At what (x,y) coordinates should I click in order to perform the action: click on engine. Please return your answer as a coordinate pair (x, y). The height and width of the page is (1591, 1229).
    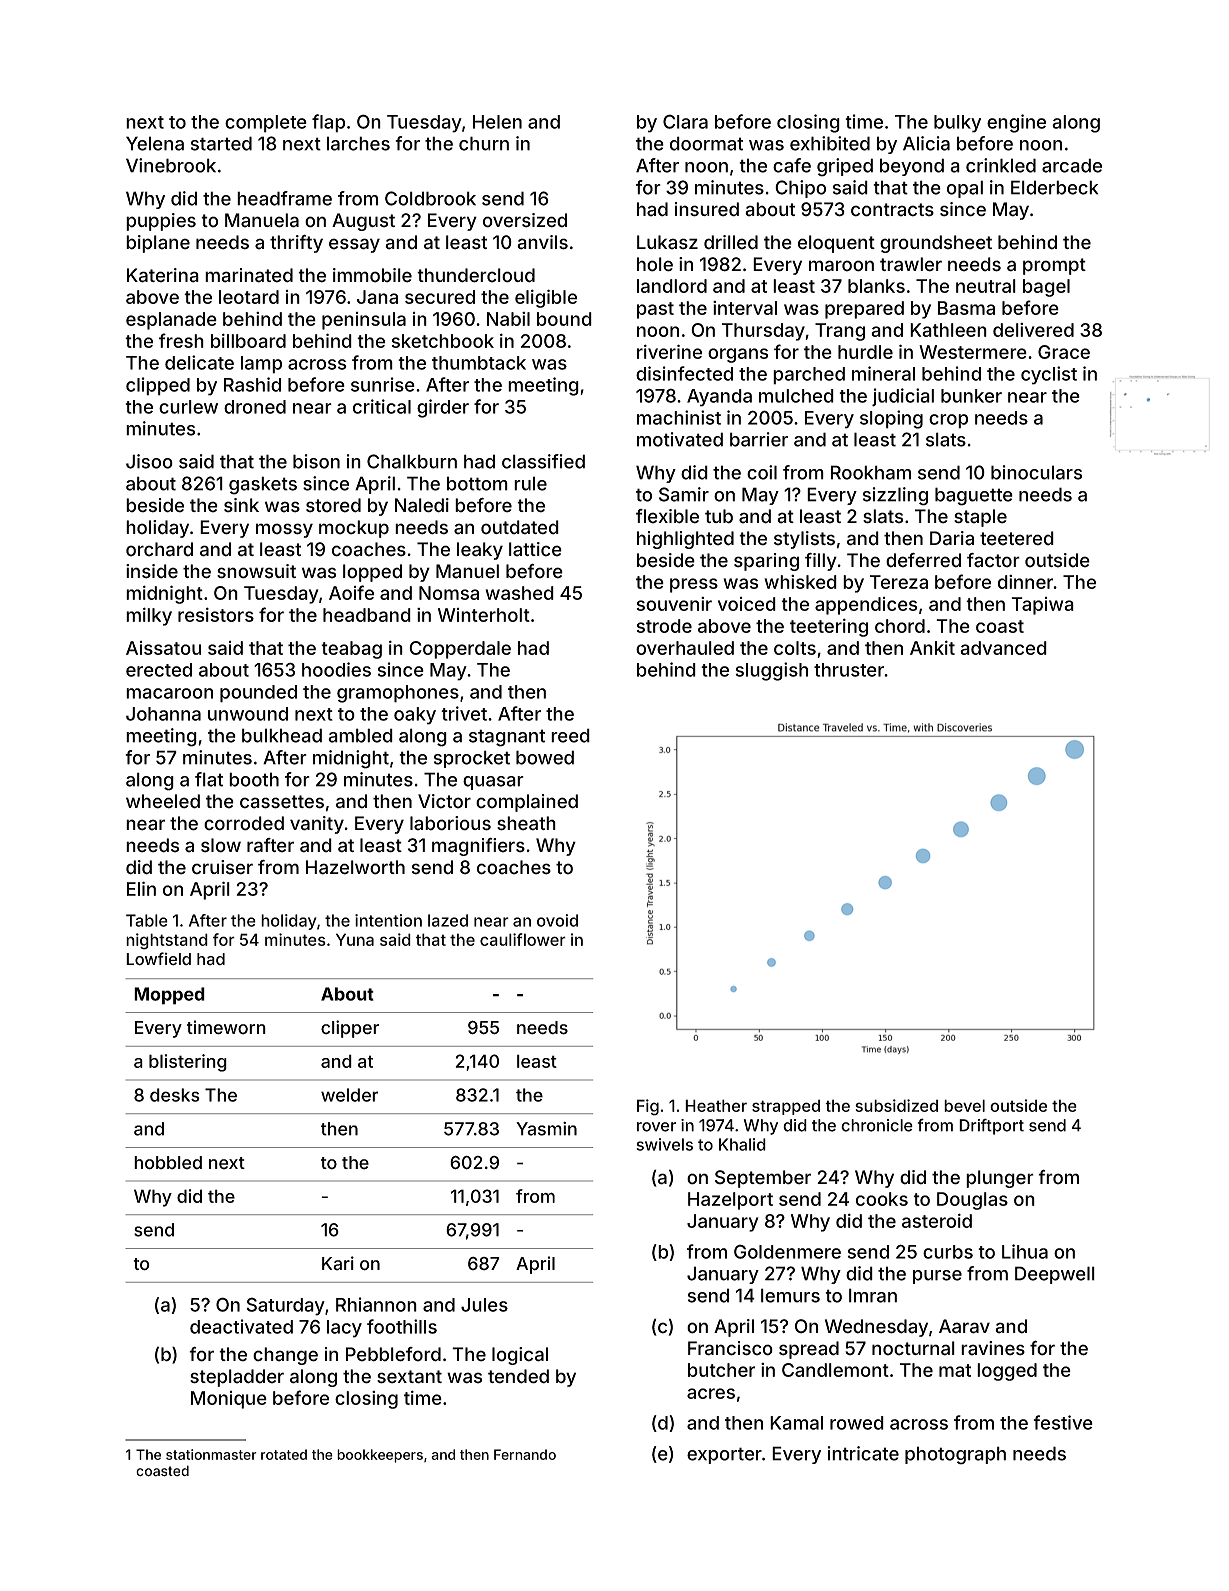
    Looking at the image, I should click on (1016, 123).
